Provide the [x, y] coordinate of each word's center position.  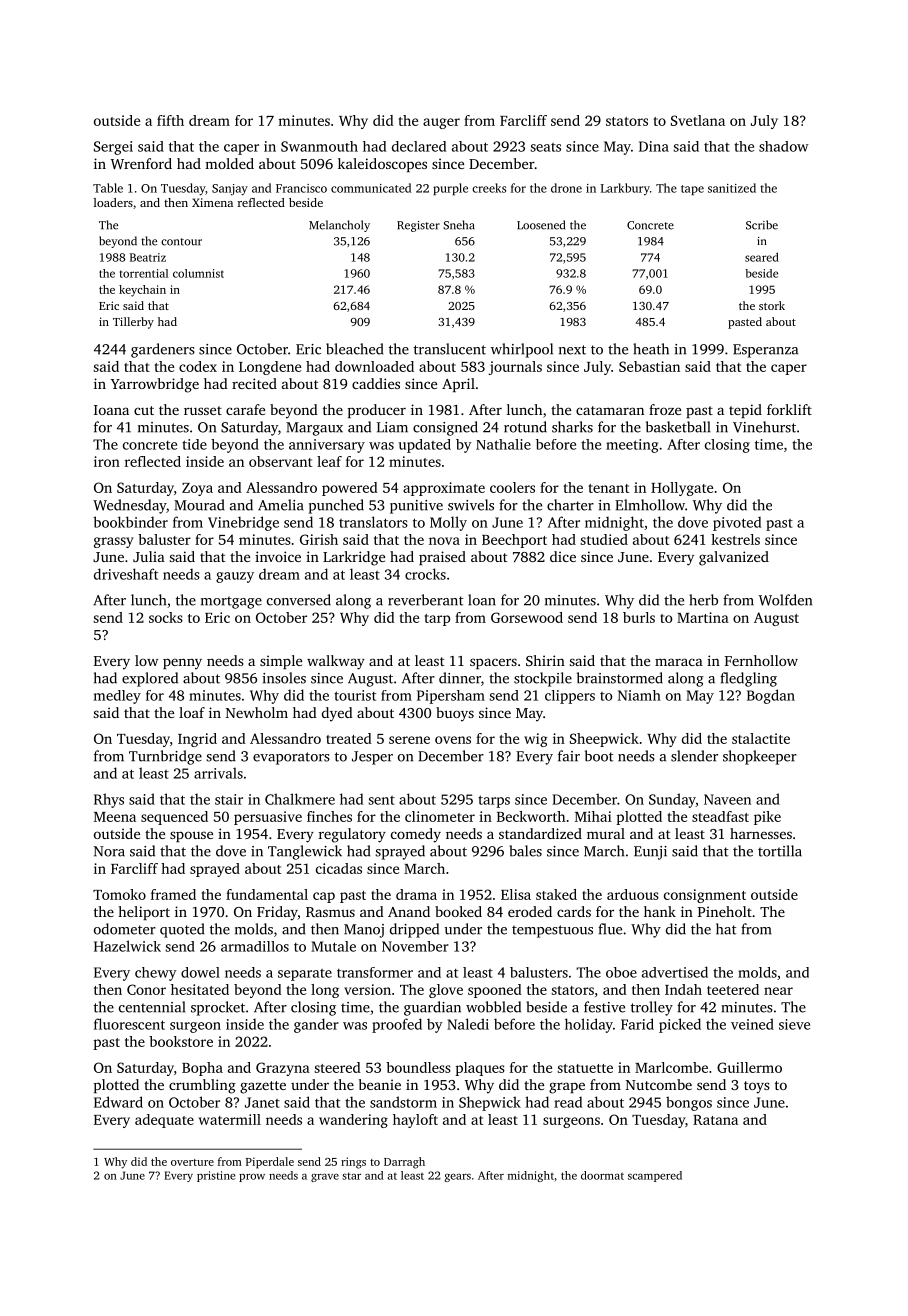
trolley [652, 1008]
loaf [192, 712]
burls [639, 617]
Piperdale [270, 1163]
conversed [299, 600]
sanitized [732, 188]
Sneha [459, 225]
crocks [425, 574]
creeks [489, 188]
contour [181, 242]
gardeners [163, 350]
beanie [380, 1084]
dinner [460, 678]
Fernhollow [761, 660]
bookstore [181, 1041]
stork [772, 305]
